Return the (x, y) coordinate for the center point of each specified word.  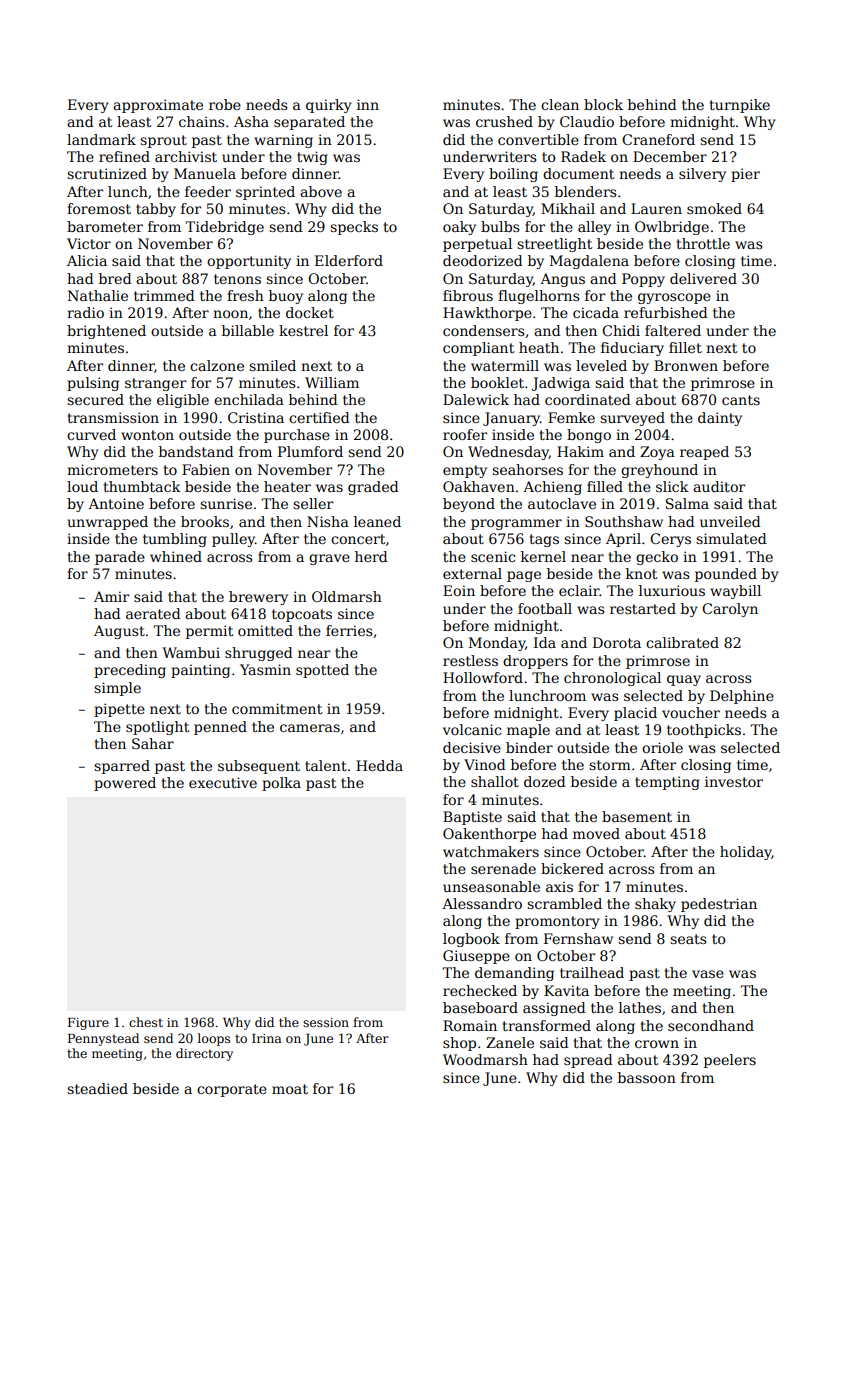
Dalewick (476, 399)
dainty (720, 419)
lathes (640, 1007)
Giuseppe (476, 957)
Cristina (256, 417)
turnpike (740, 106)
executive (223, 782)
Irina (267, 1038)
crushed (504, 121)
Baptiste (472, 818)
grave (329, 559)
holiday (746, 853)
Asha (251, 121)
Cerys (670, 540)
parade (120, 558)
